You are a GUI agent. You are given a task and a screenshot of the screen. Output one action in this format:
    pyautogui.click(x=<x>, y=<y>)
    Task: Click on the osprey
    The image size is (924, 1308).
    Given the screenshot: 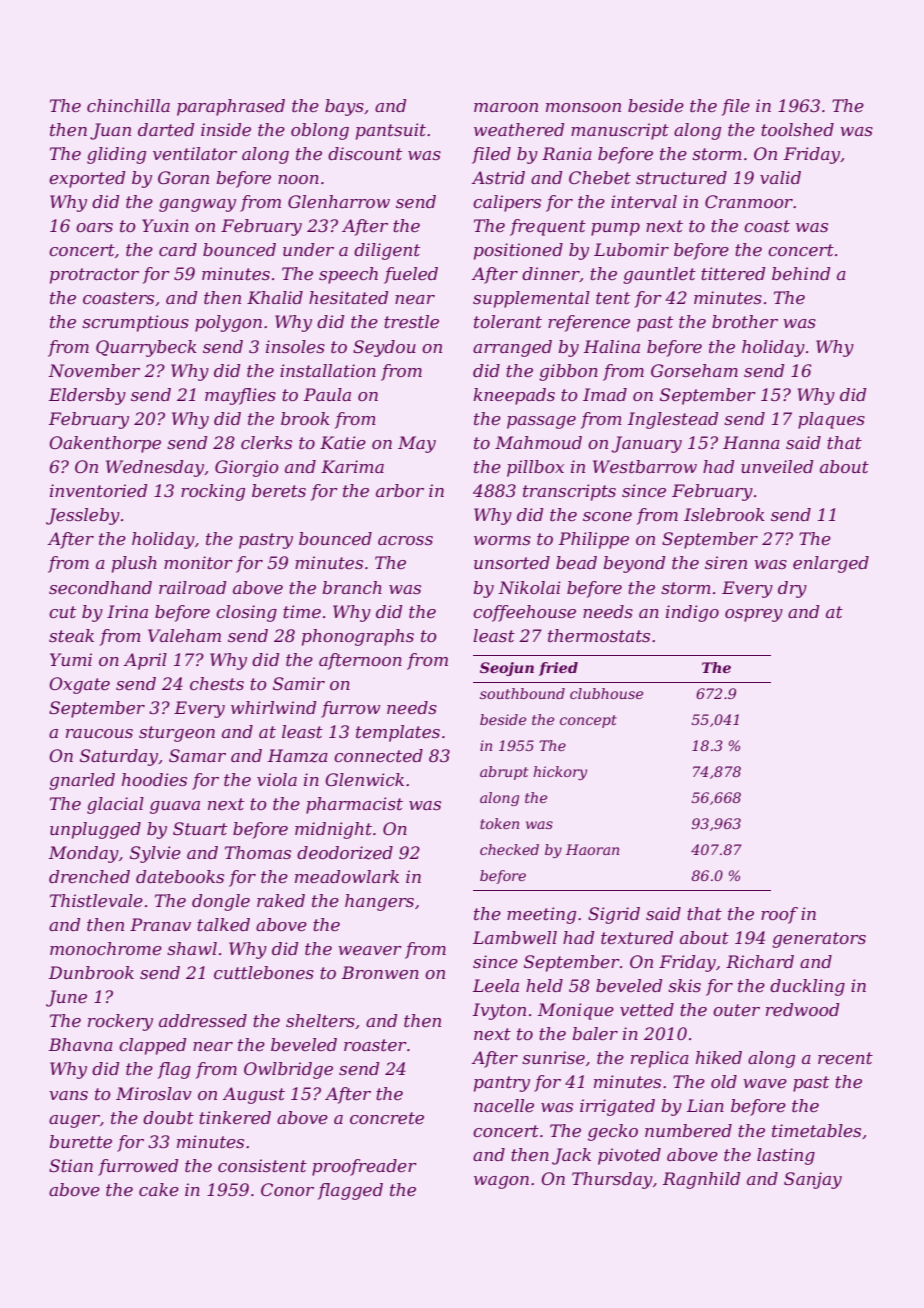 What is the action you would take?
    pyautogui.click(x=754, y=615)
